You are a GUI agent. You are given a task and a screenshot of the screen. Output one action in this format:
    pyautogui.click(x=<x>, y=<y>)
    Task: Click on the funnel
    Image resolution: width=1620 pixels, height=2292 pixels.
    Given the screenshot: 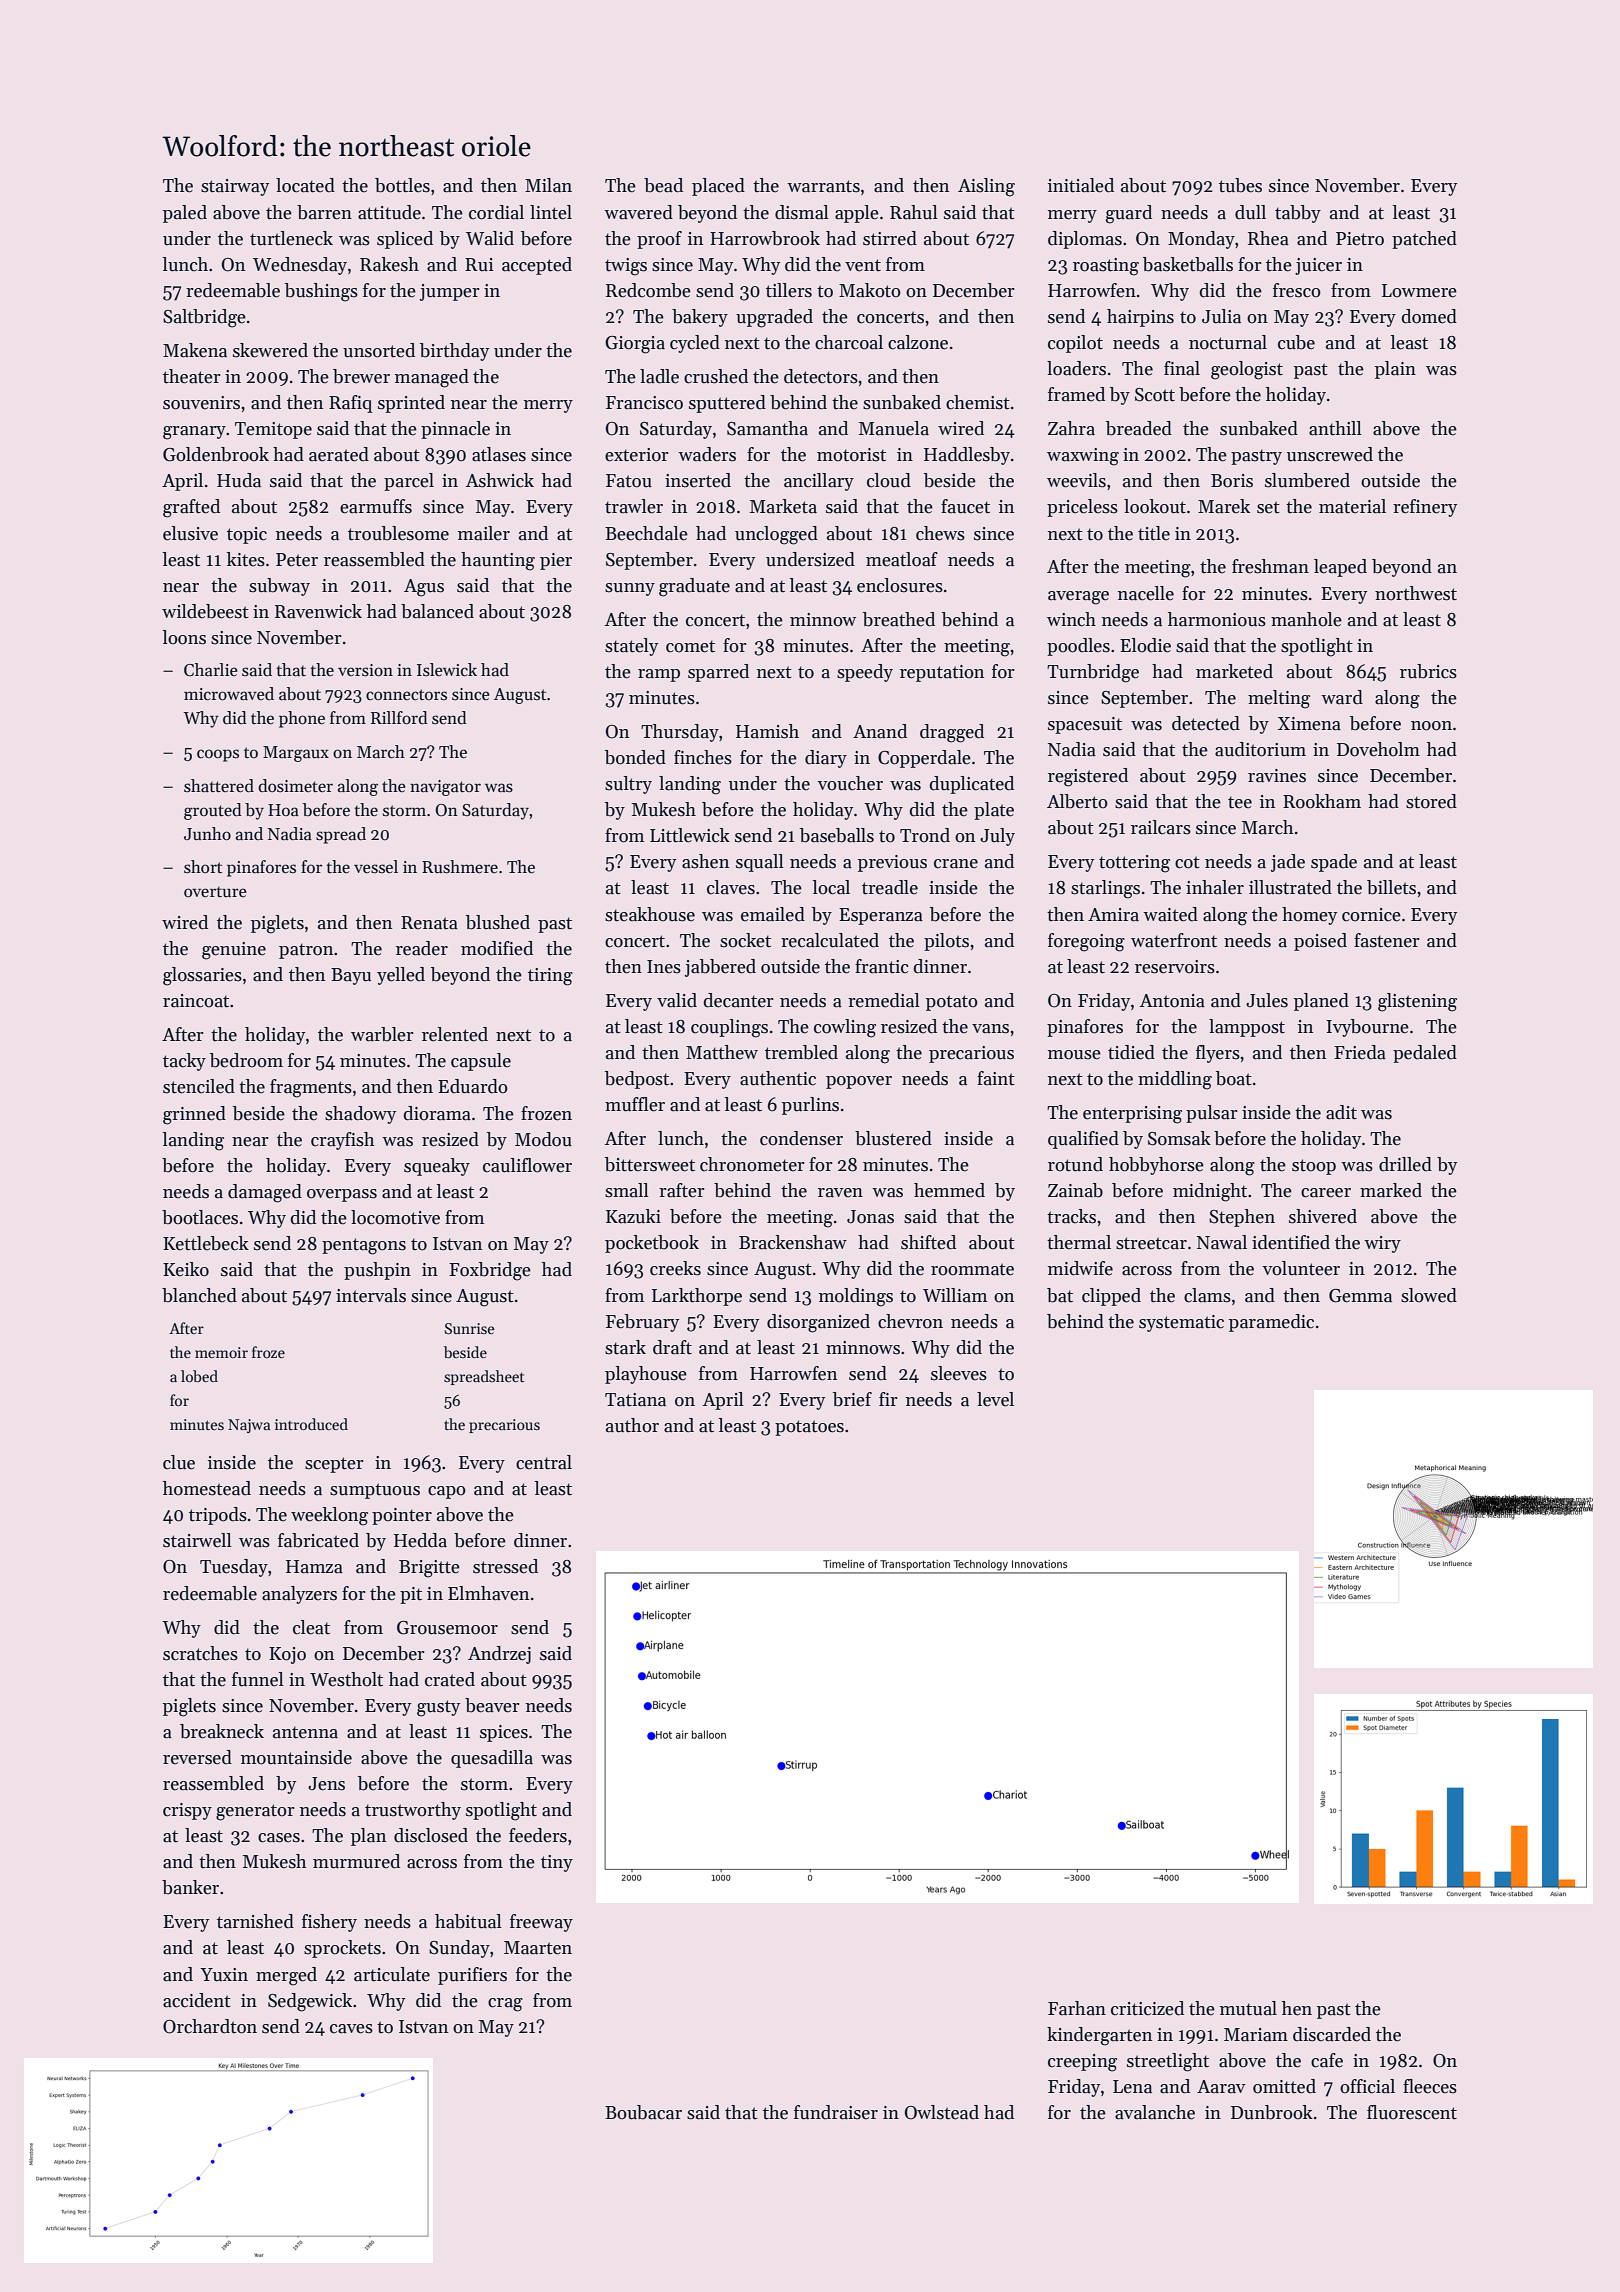 What is the action you would take?
    pyautogui.click(x=258, y=1679)
